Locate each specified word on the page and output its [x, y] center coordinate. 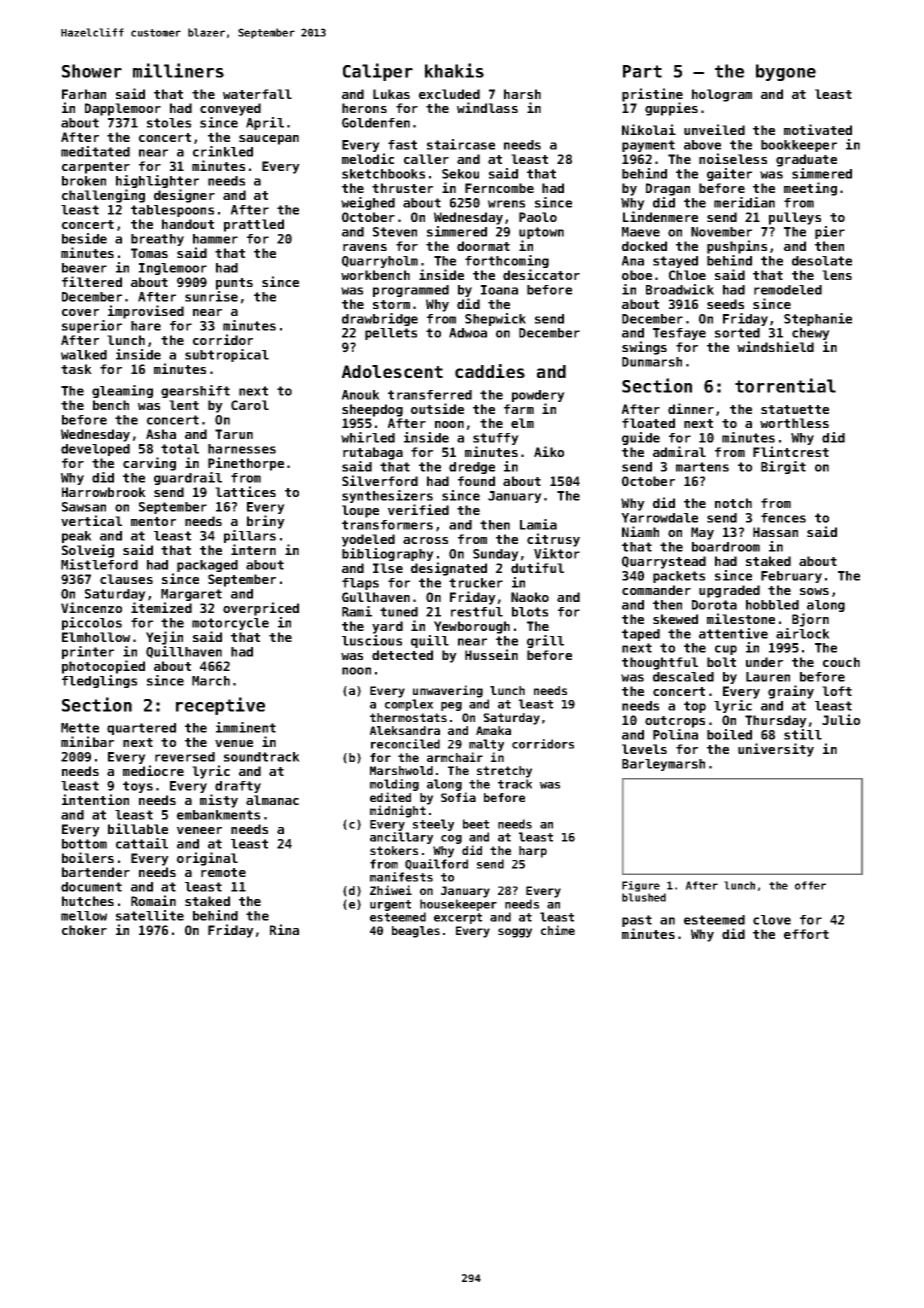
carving [149, 464]
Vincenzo [91, 607]
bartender [96, 872]
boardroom [726, 547]
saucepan [269, 140]
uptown [541, 233]
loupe [360, 511]
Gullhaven [376, 597]
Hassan [775, 532]
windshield [775, 346]
